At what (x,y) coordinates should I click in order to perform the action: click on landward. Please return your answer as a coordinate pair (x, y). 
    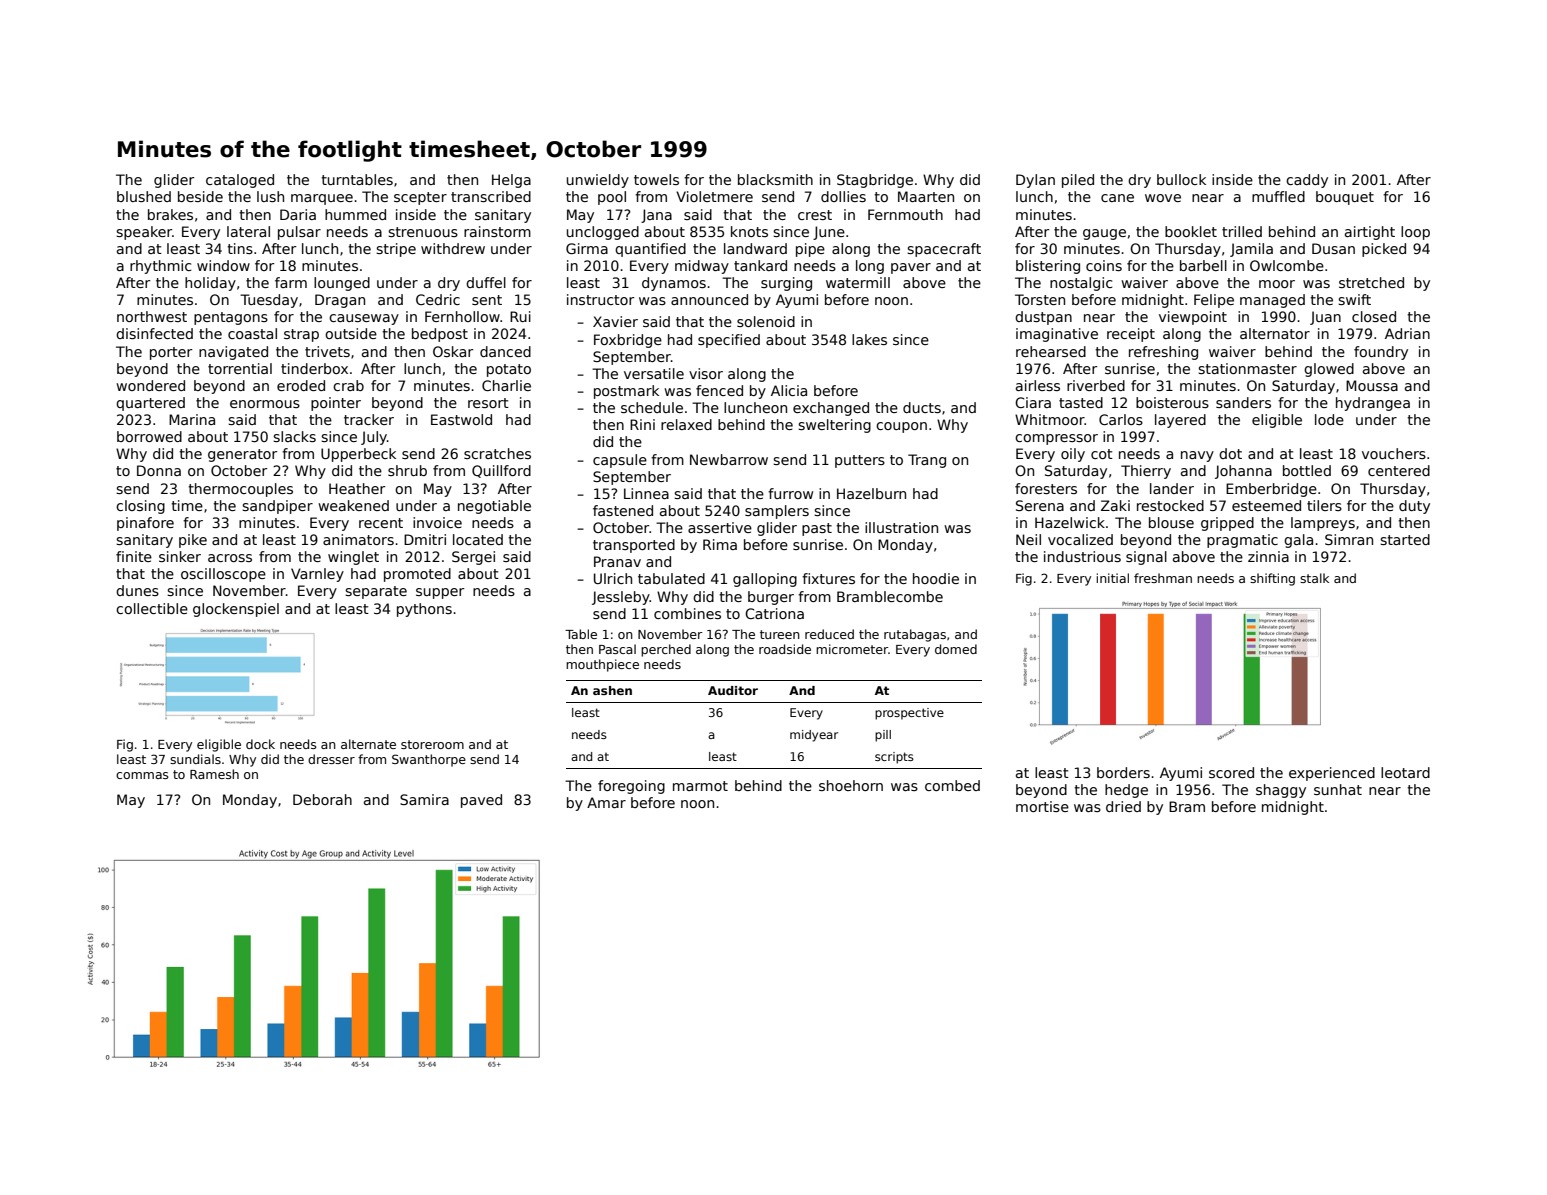
    Looking at the image, I should click on (755, 248).
